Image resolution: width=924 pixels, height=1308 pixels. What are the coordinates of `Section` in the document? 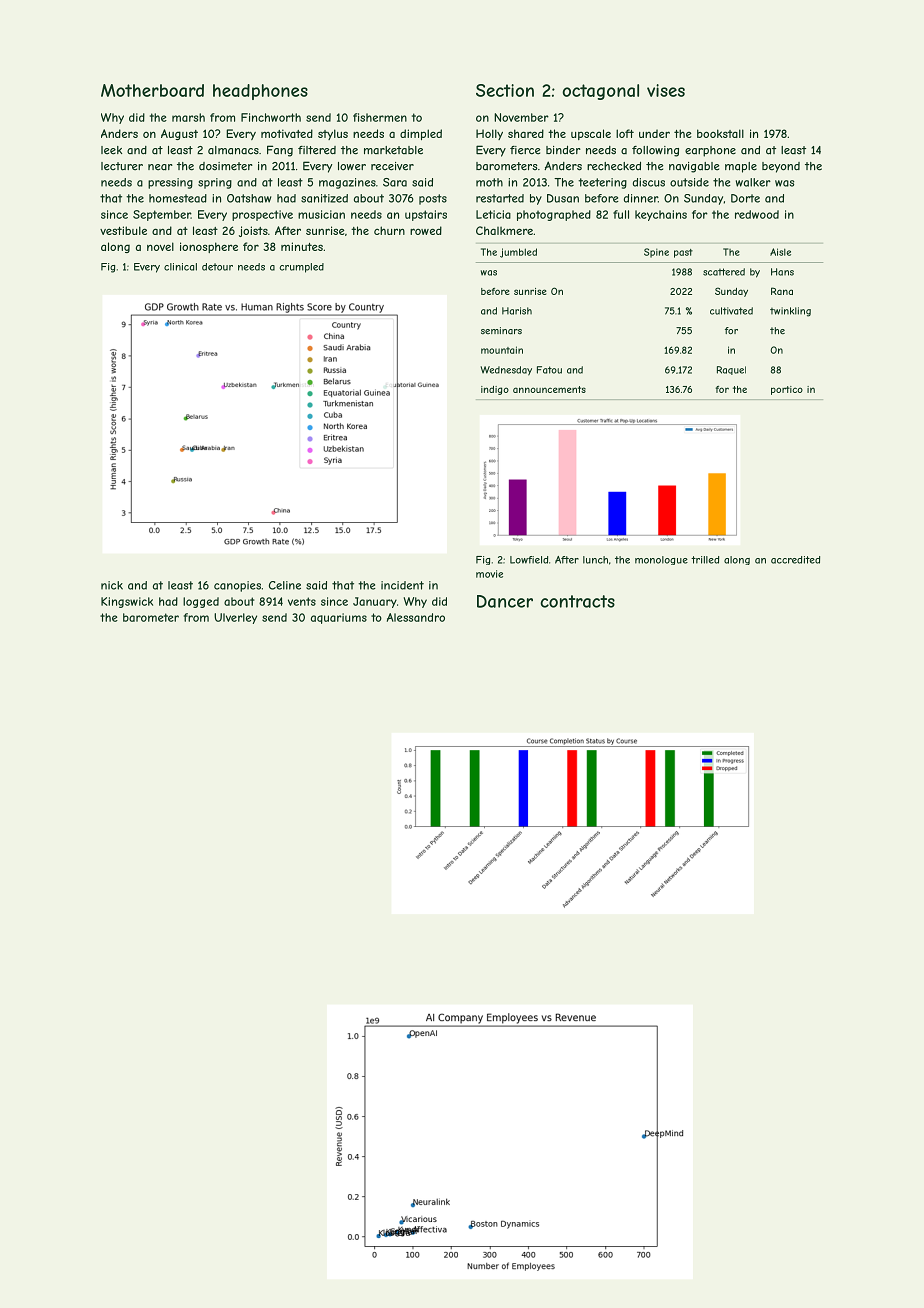 It's located at (505, 90).
